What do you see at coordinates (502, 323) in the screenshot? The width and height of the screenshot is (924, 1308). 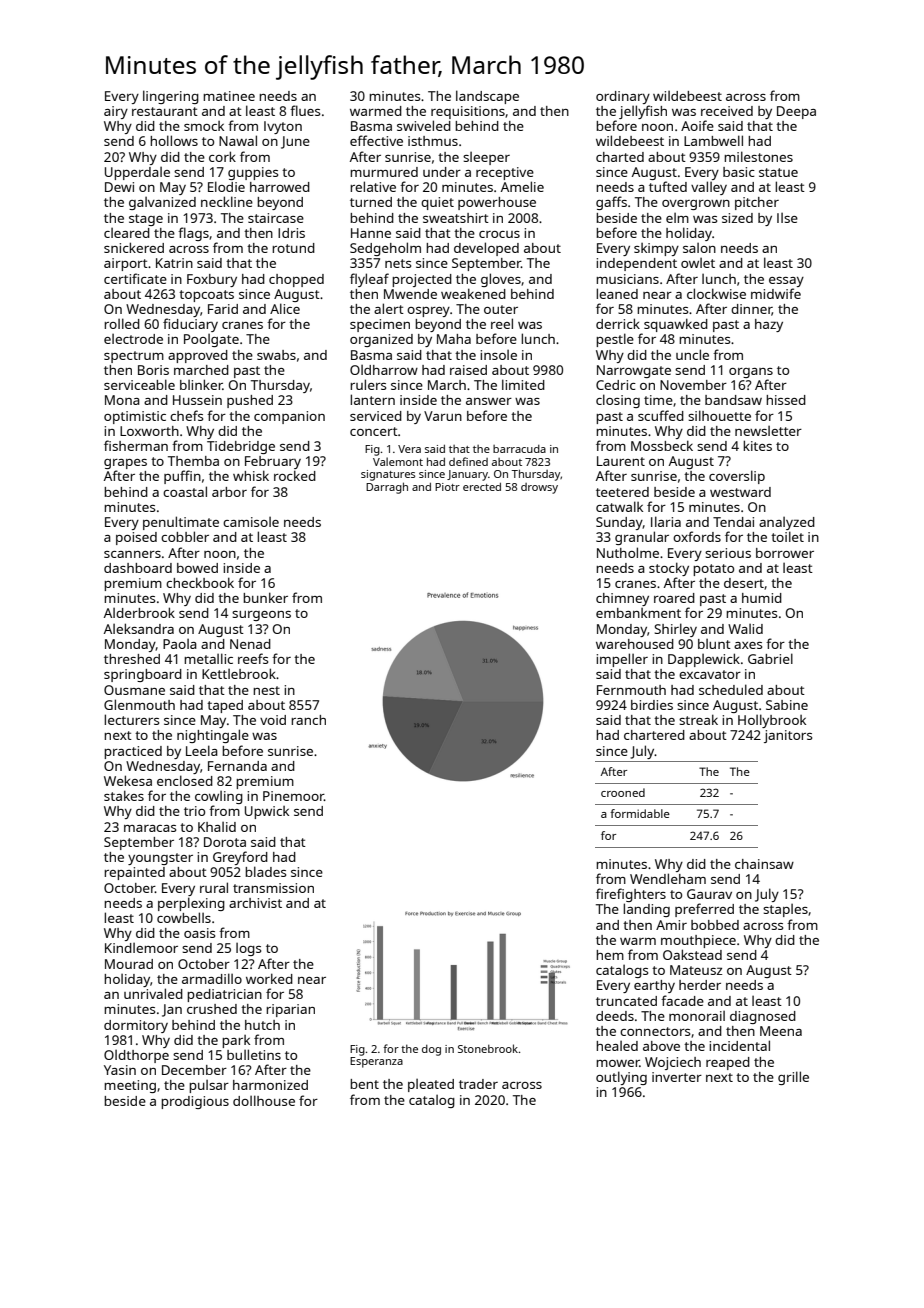 I see `reel` at bounding box center [502, 323].
